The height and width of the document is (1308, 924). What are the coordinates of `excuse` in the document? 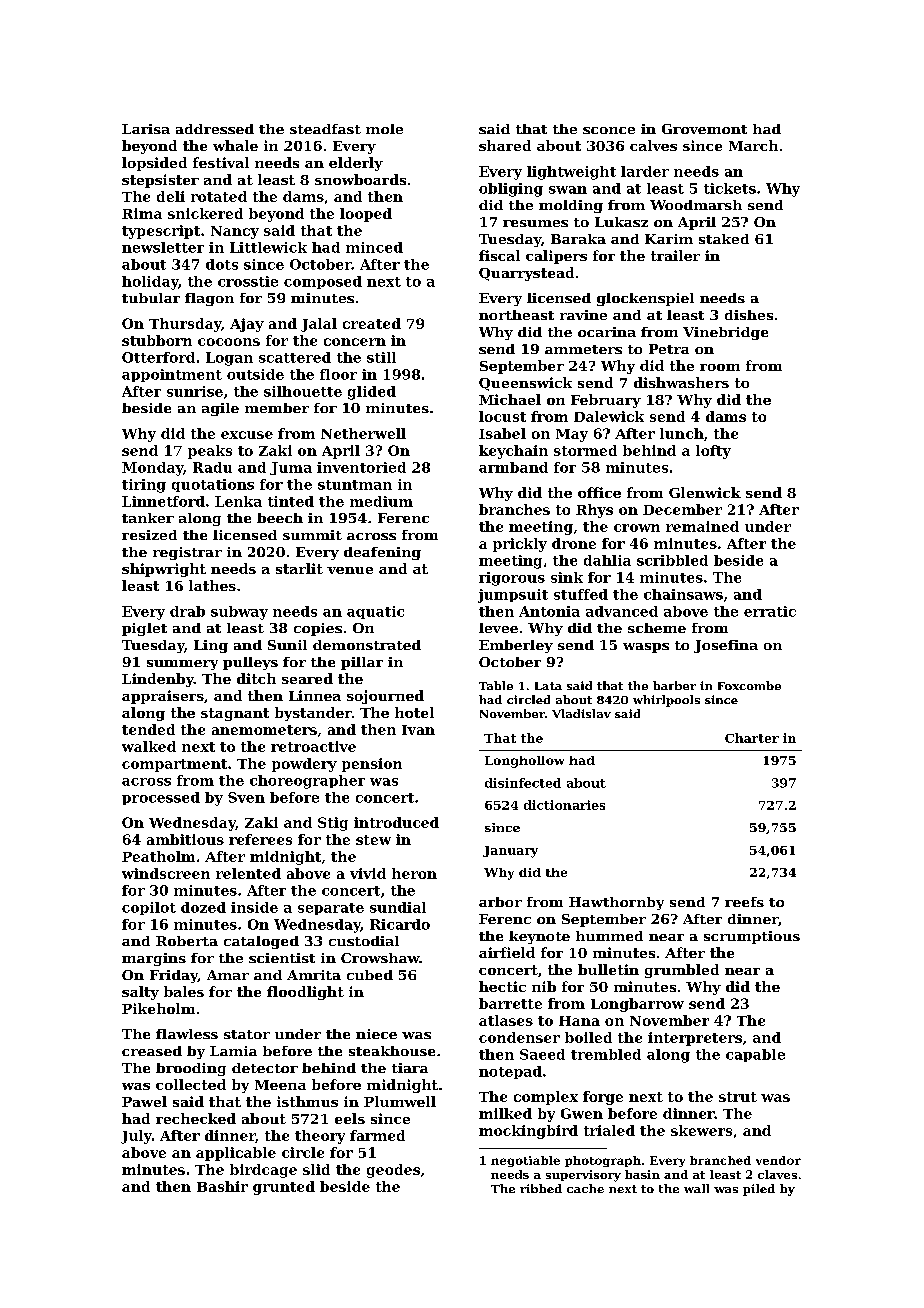 It's located at (247, 435).
